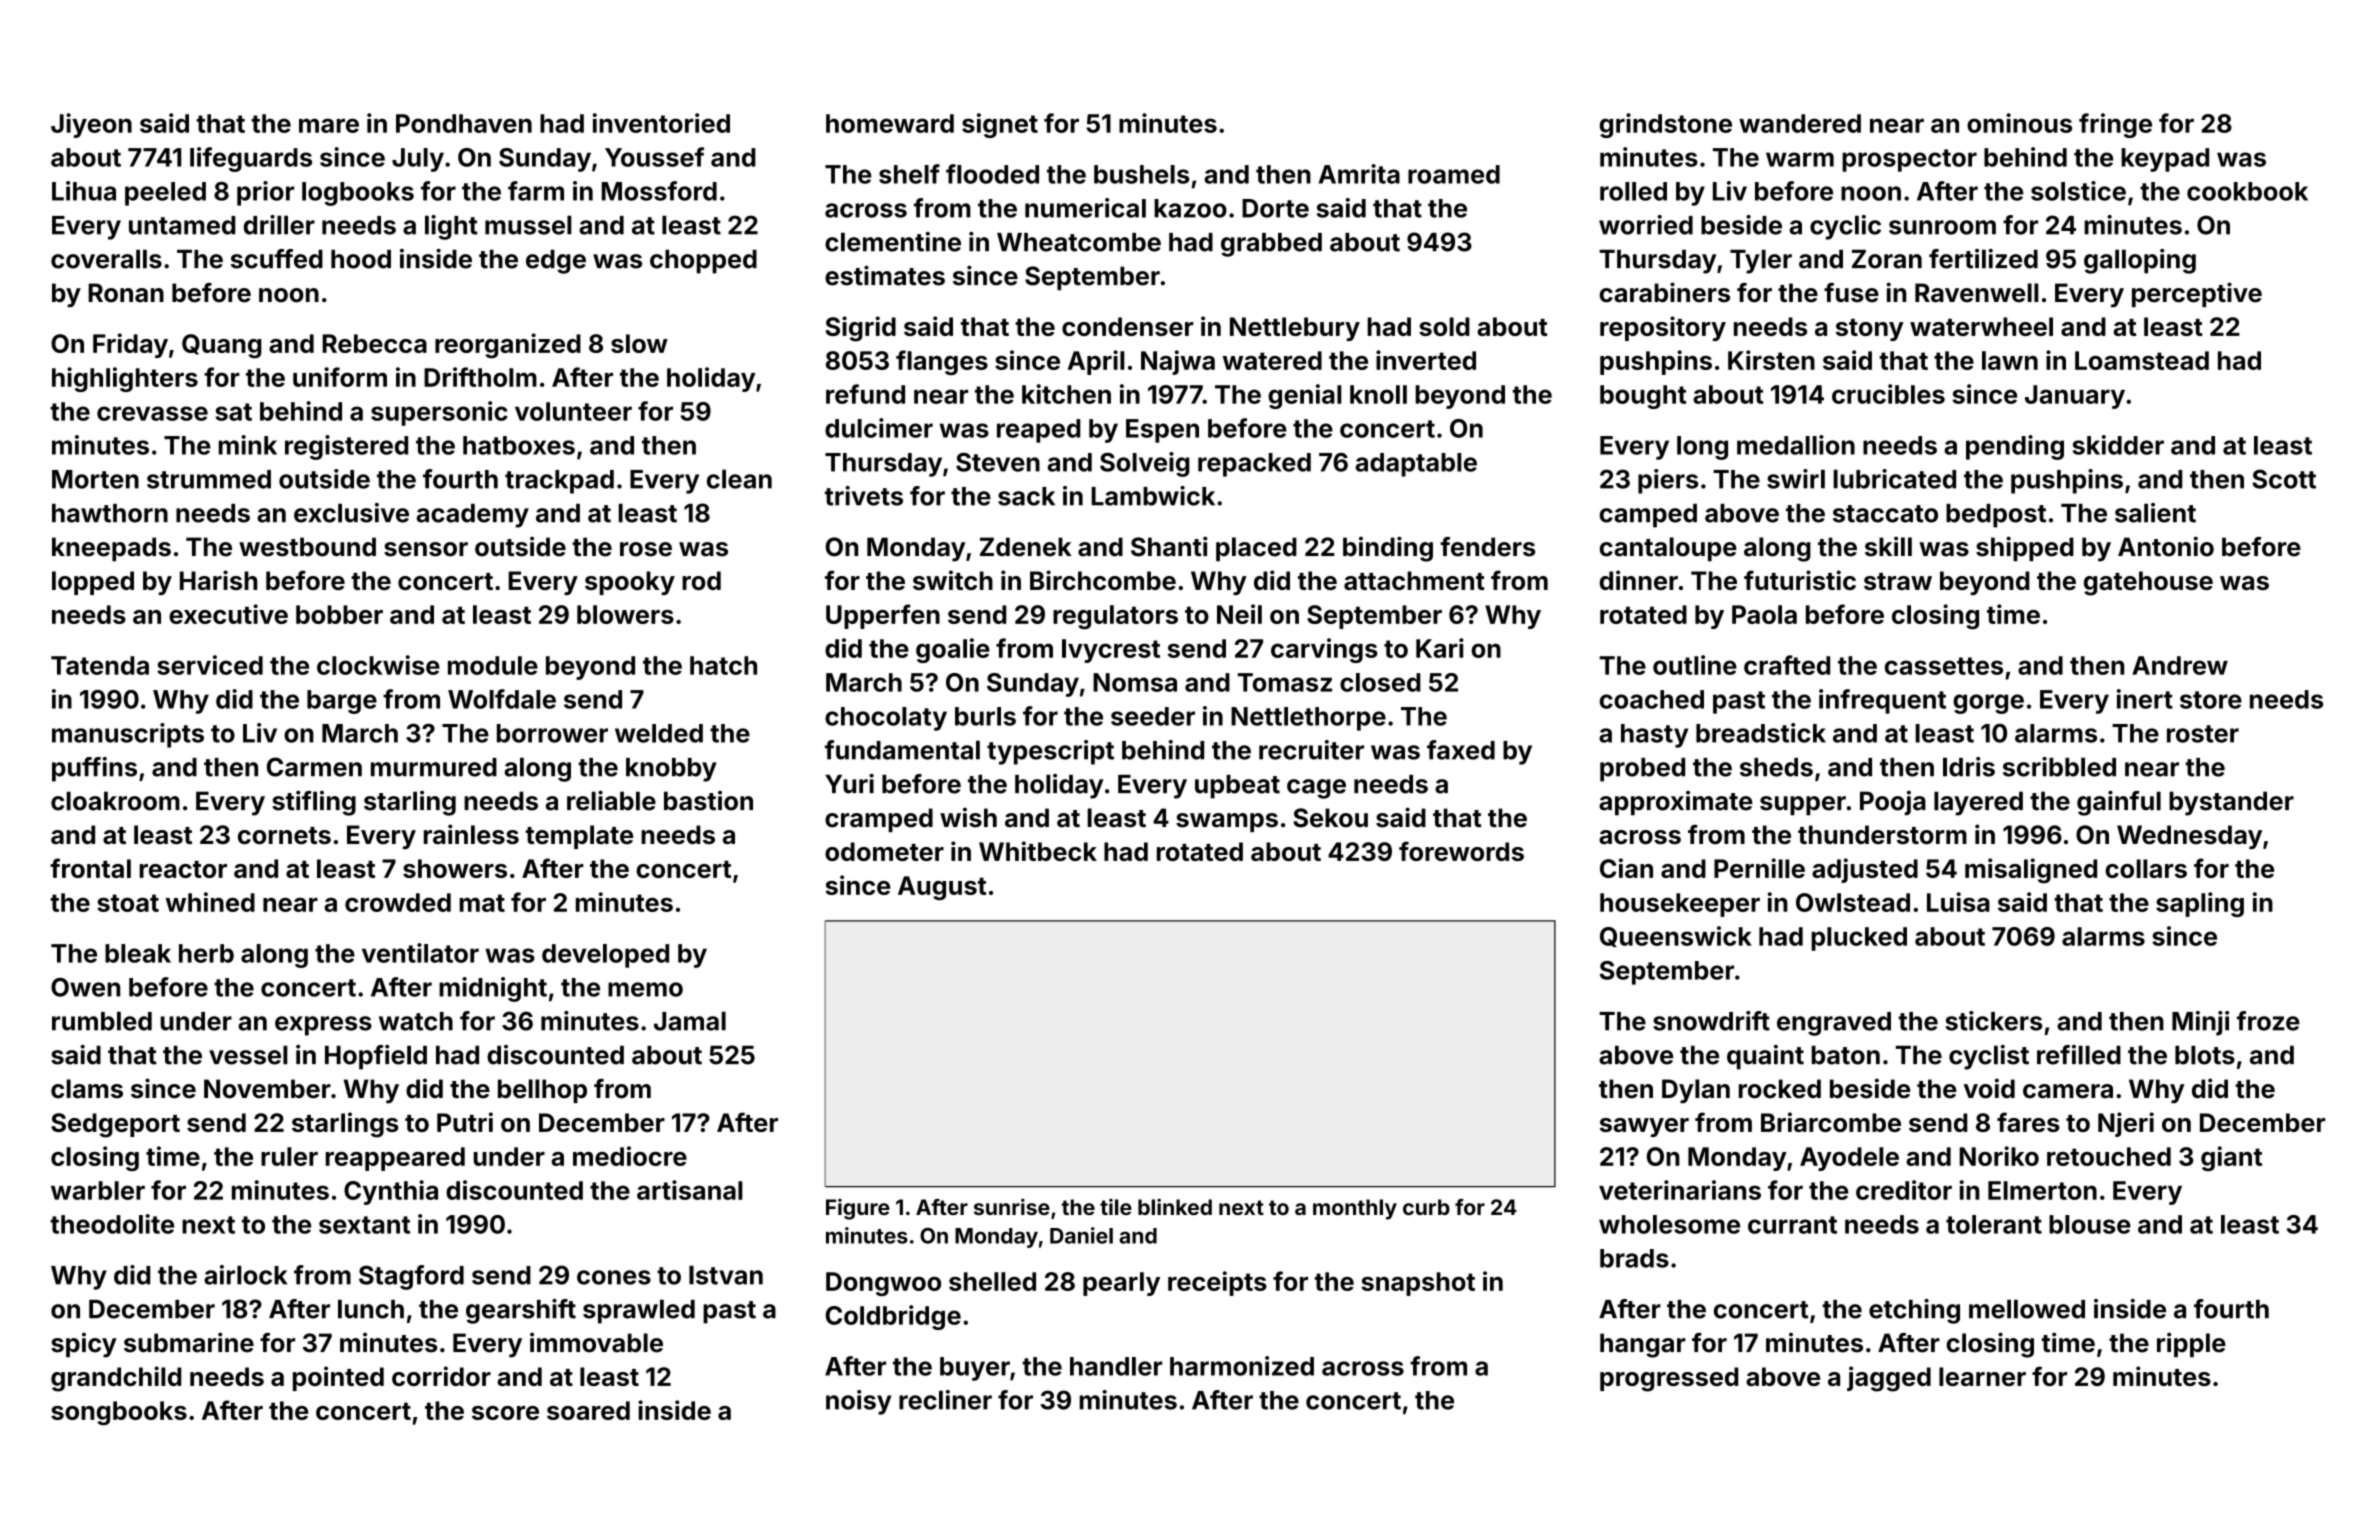 The height and width of the screenshot is (1540, 2380). I want to click on score, so click(505, 1413).
